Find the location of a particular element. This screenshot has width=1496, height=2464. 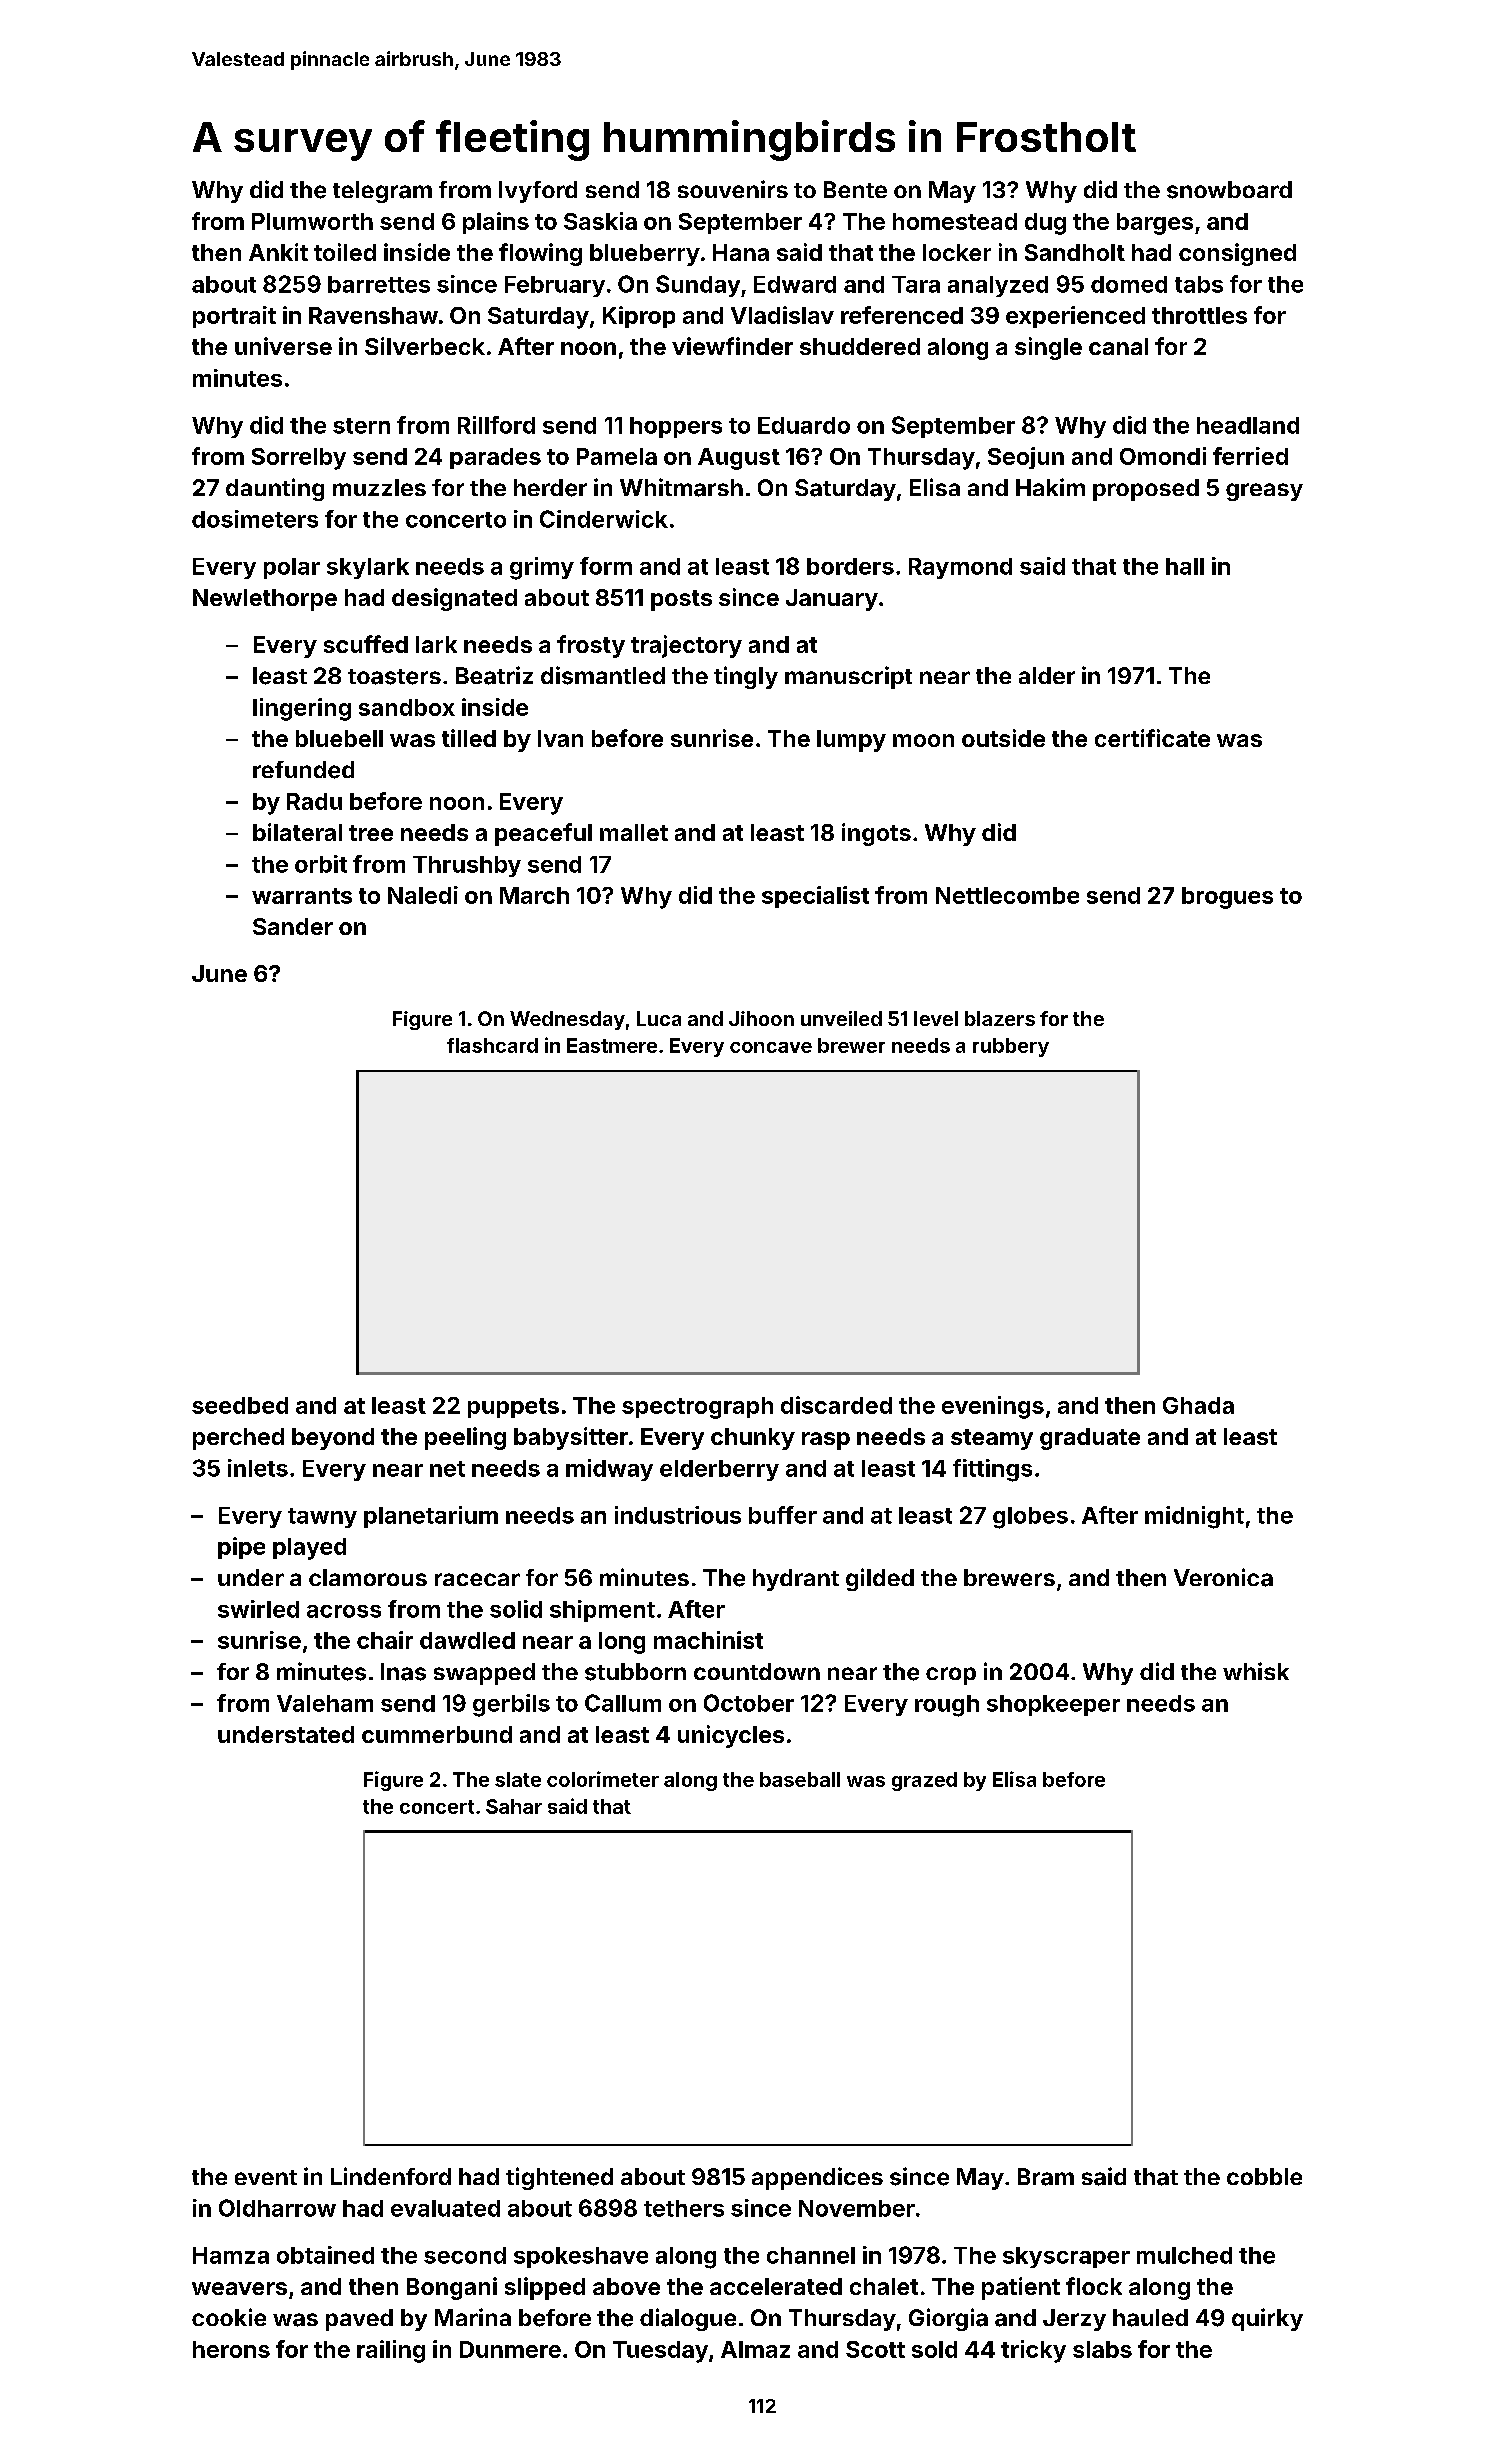

Plumworth is located at coordinates (312, 221).
